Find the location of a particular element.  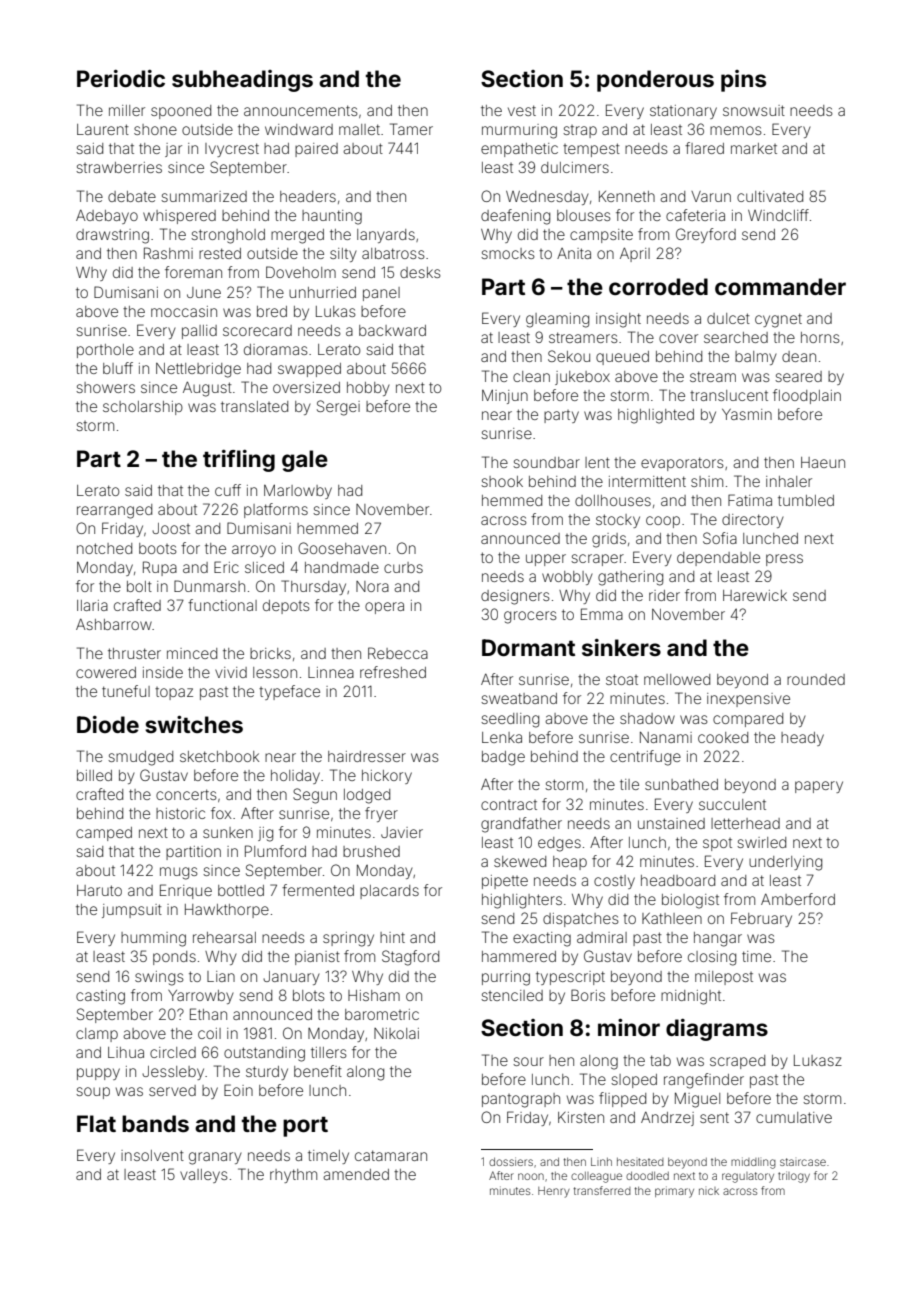

badge is located at coordinates (503, 758).
